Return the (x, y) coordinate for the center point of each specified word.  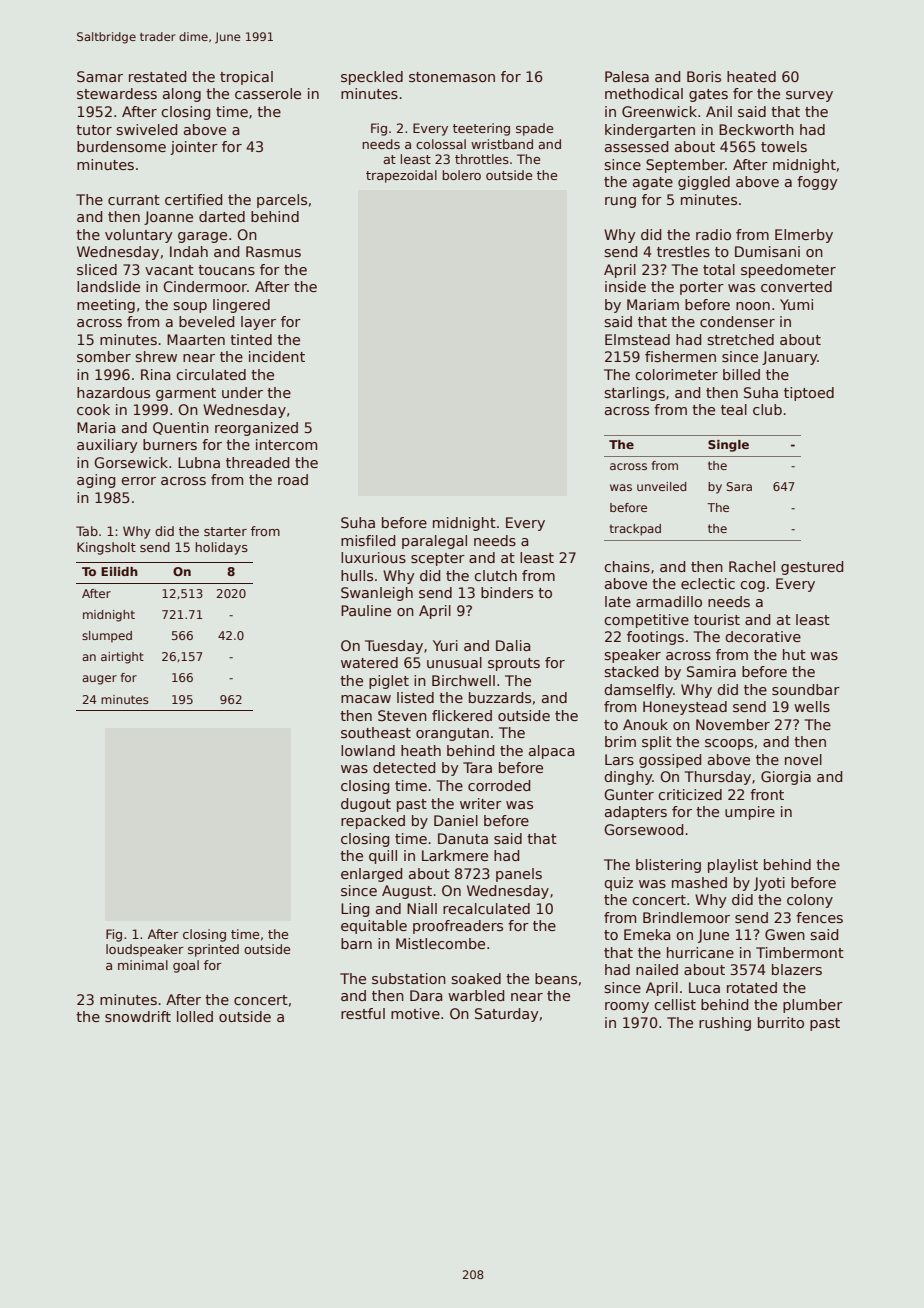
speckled (372, 78)
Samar (100, 76)
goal (186, 966)
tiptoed (809, 394)
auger (99, 680)
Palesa (627, 76)
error (138, 481)
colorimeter (676, 374)
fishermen (680, 356)
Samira (711, 671)
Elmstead (637, 339)
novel (803, 759)
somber (104, 356)
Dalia (513, 645)
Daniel (456, 820)
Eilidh (119, 571)
